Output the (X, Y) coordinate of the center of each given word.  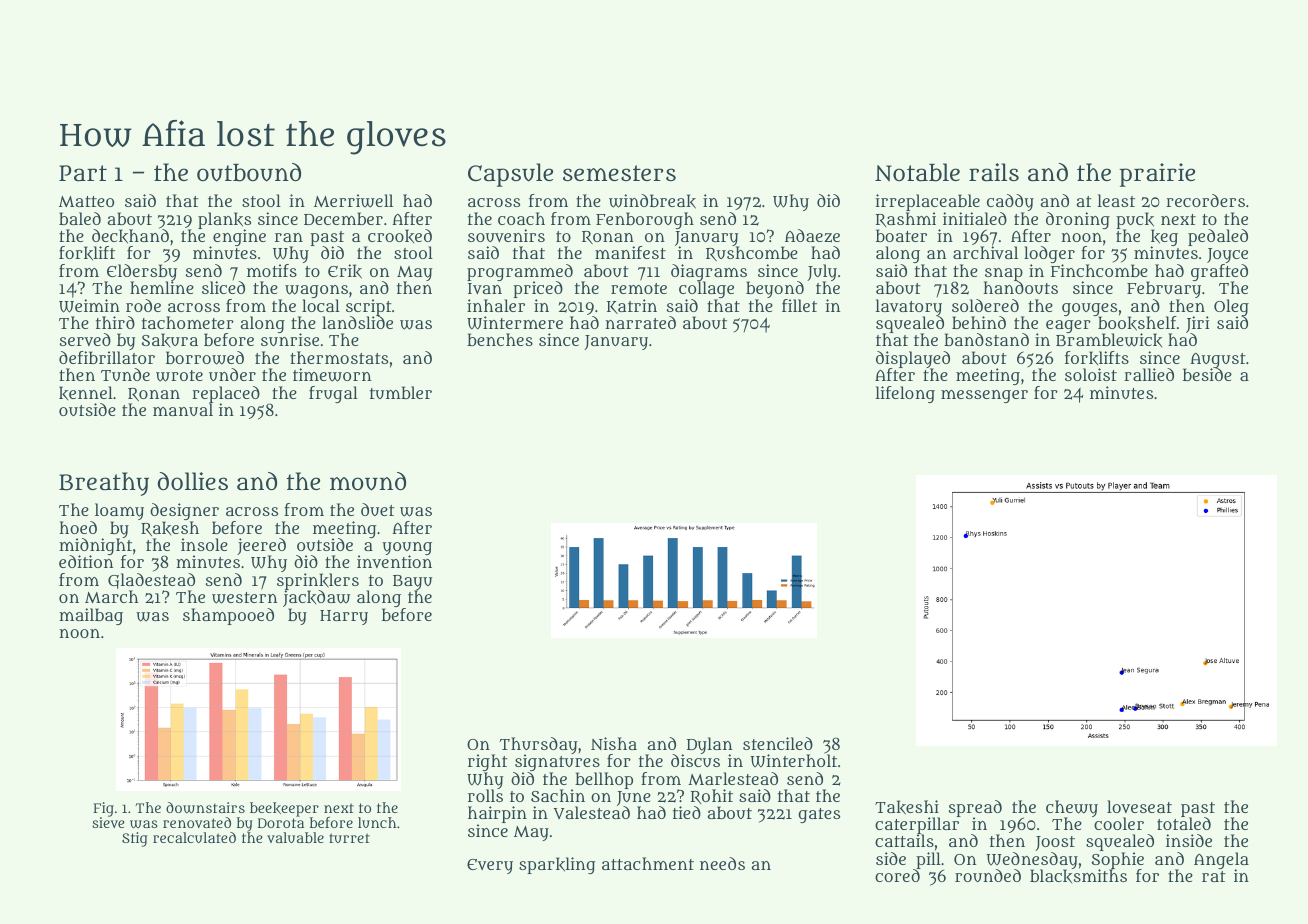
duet (378, 509)
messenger (984, 396)
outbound (249, 172)
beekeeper (284, 809)
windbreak (652, 201)
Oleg (1231, 307)
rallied (1149, 374)
